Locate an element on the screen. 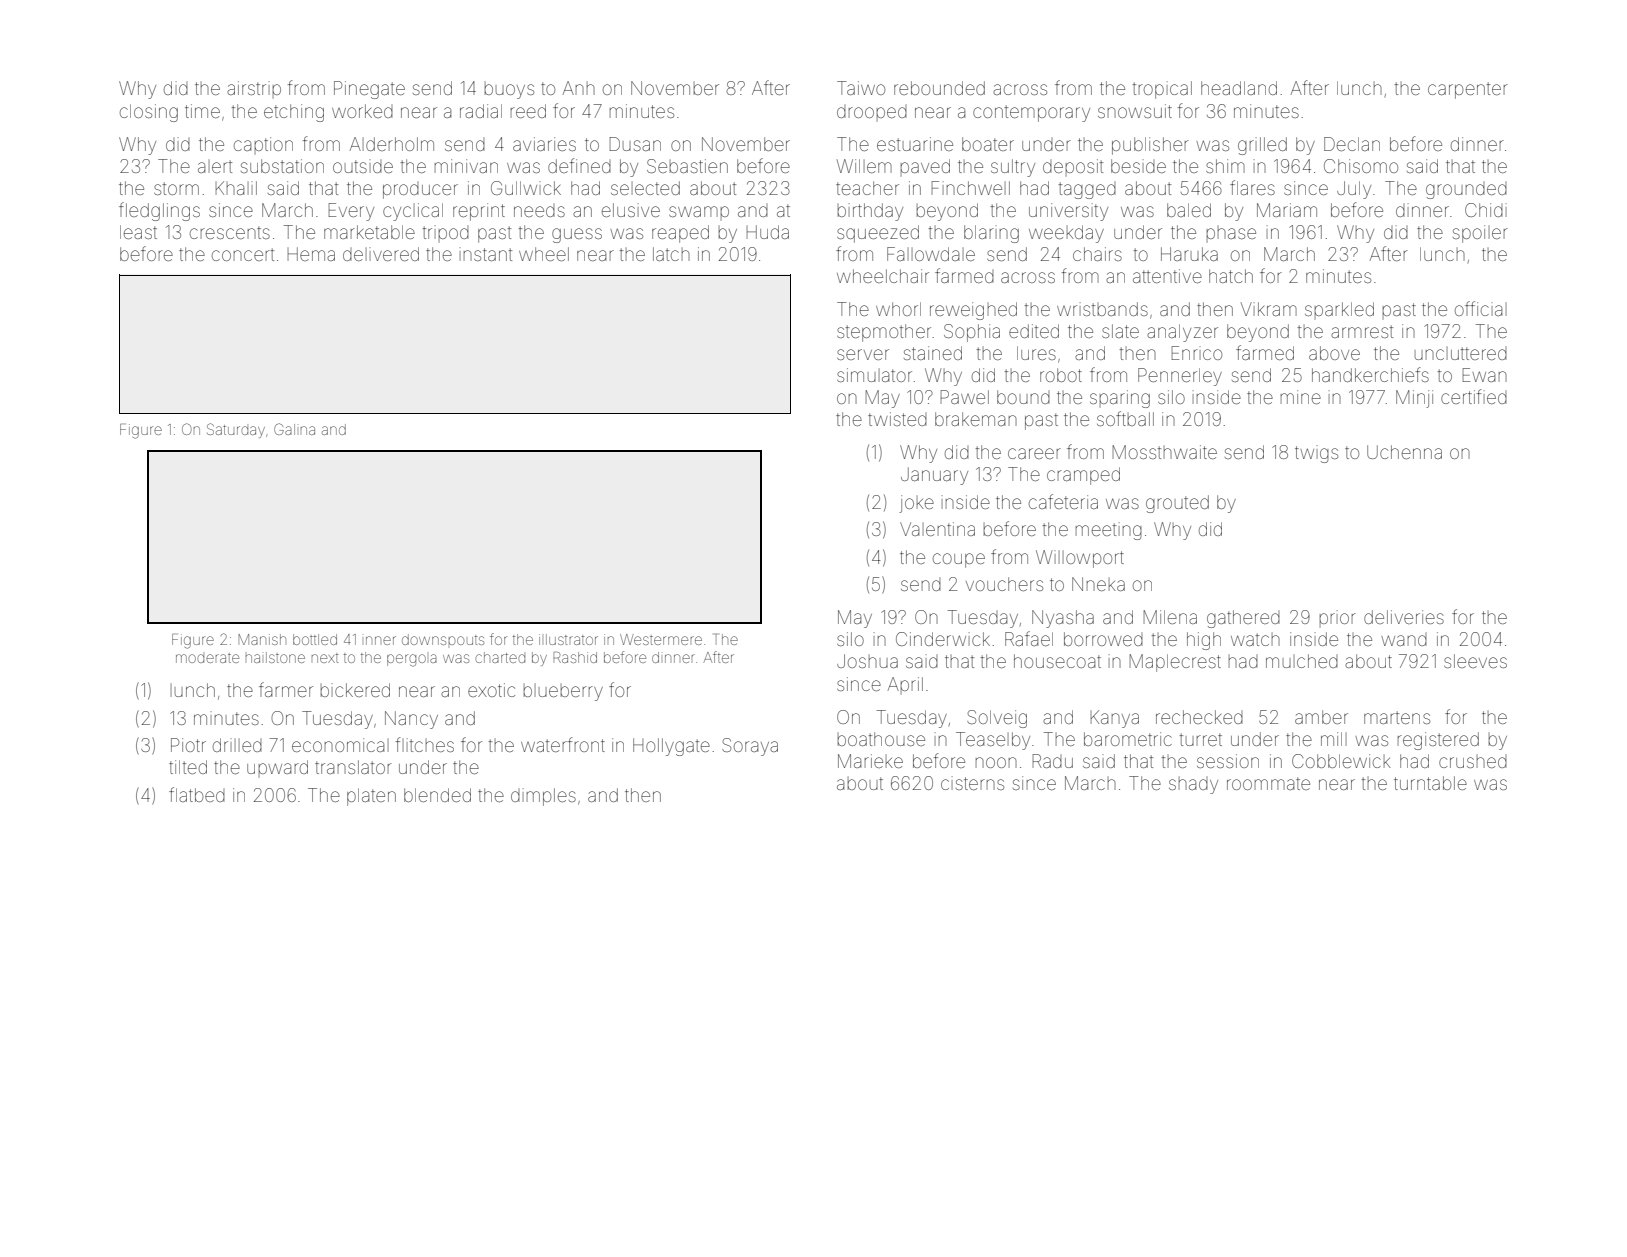  bickered is located at coordinates (355, 690).
